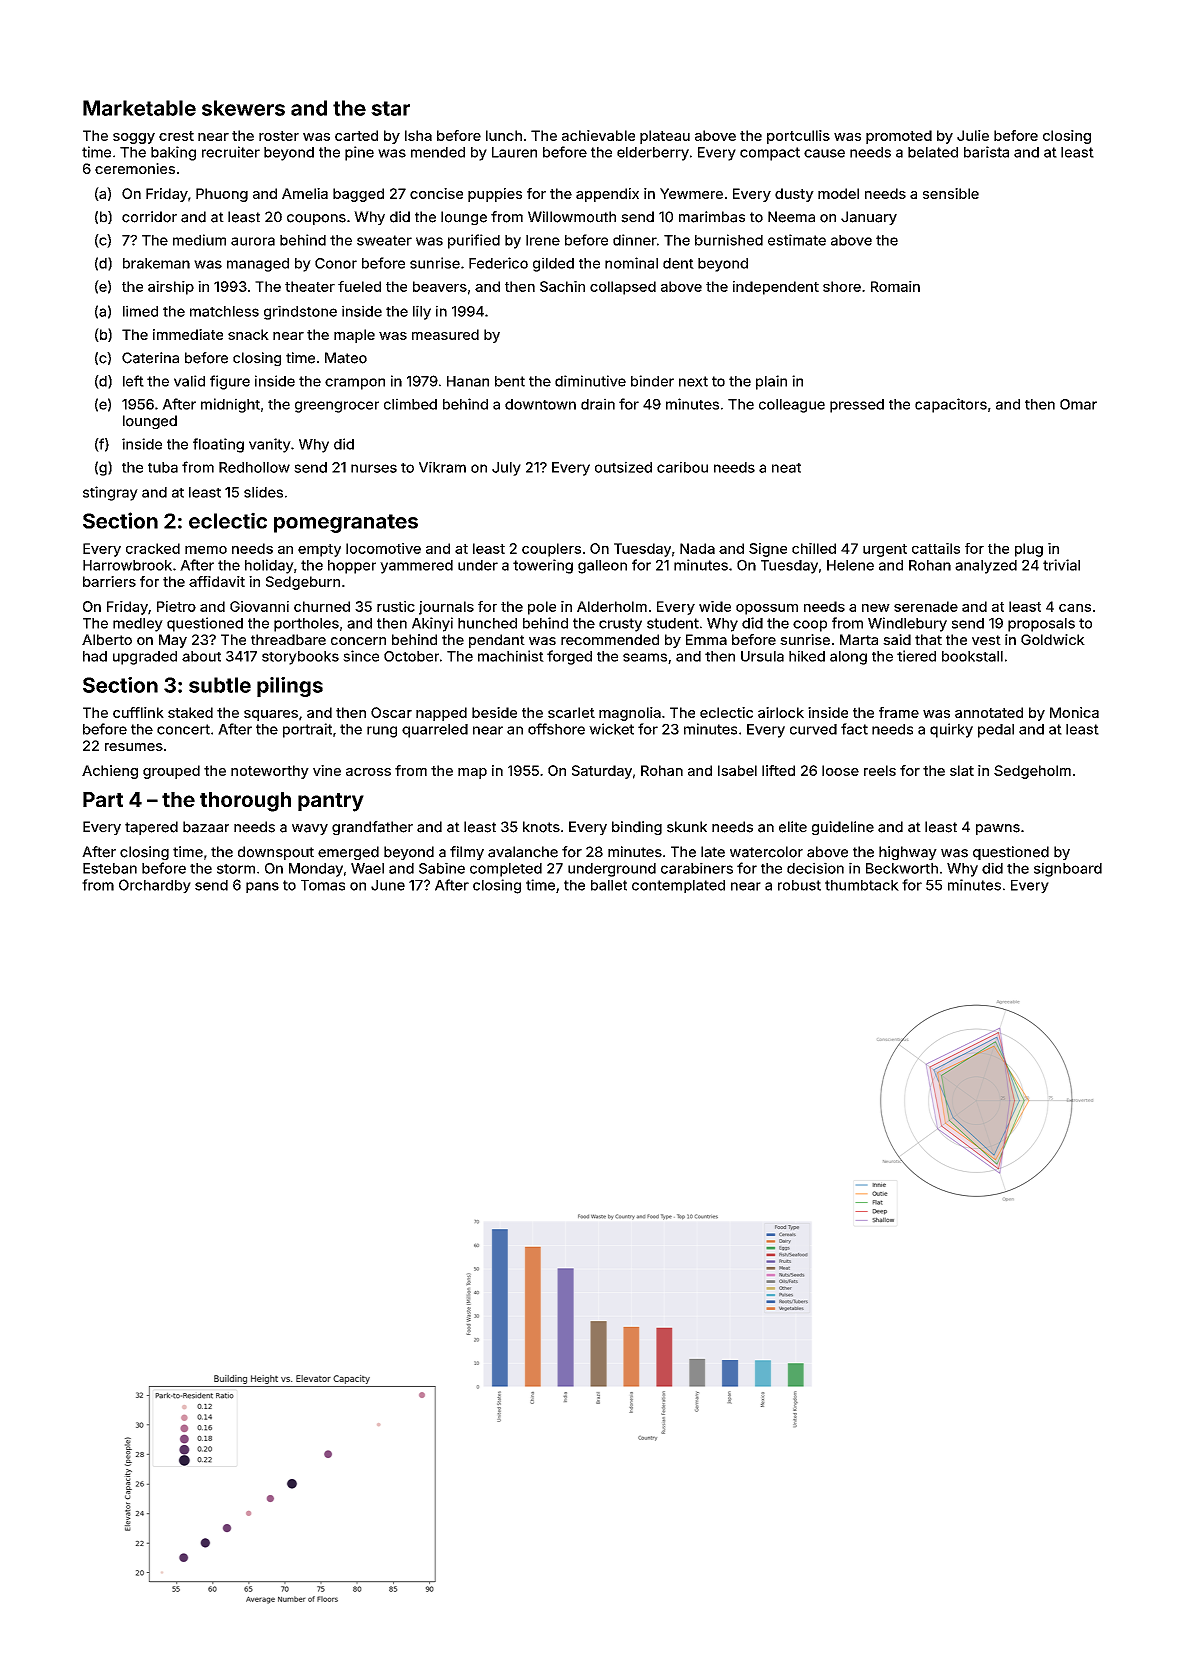 The width and height of the screenshot is (1185, 1675). I want to click on ballet, so click(609, 885).
